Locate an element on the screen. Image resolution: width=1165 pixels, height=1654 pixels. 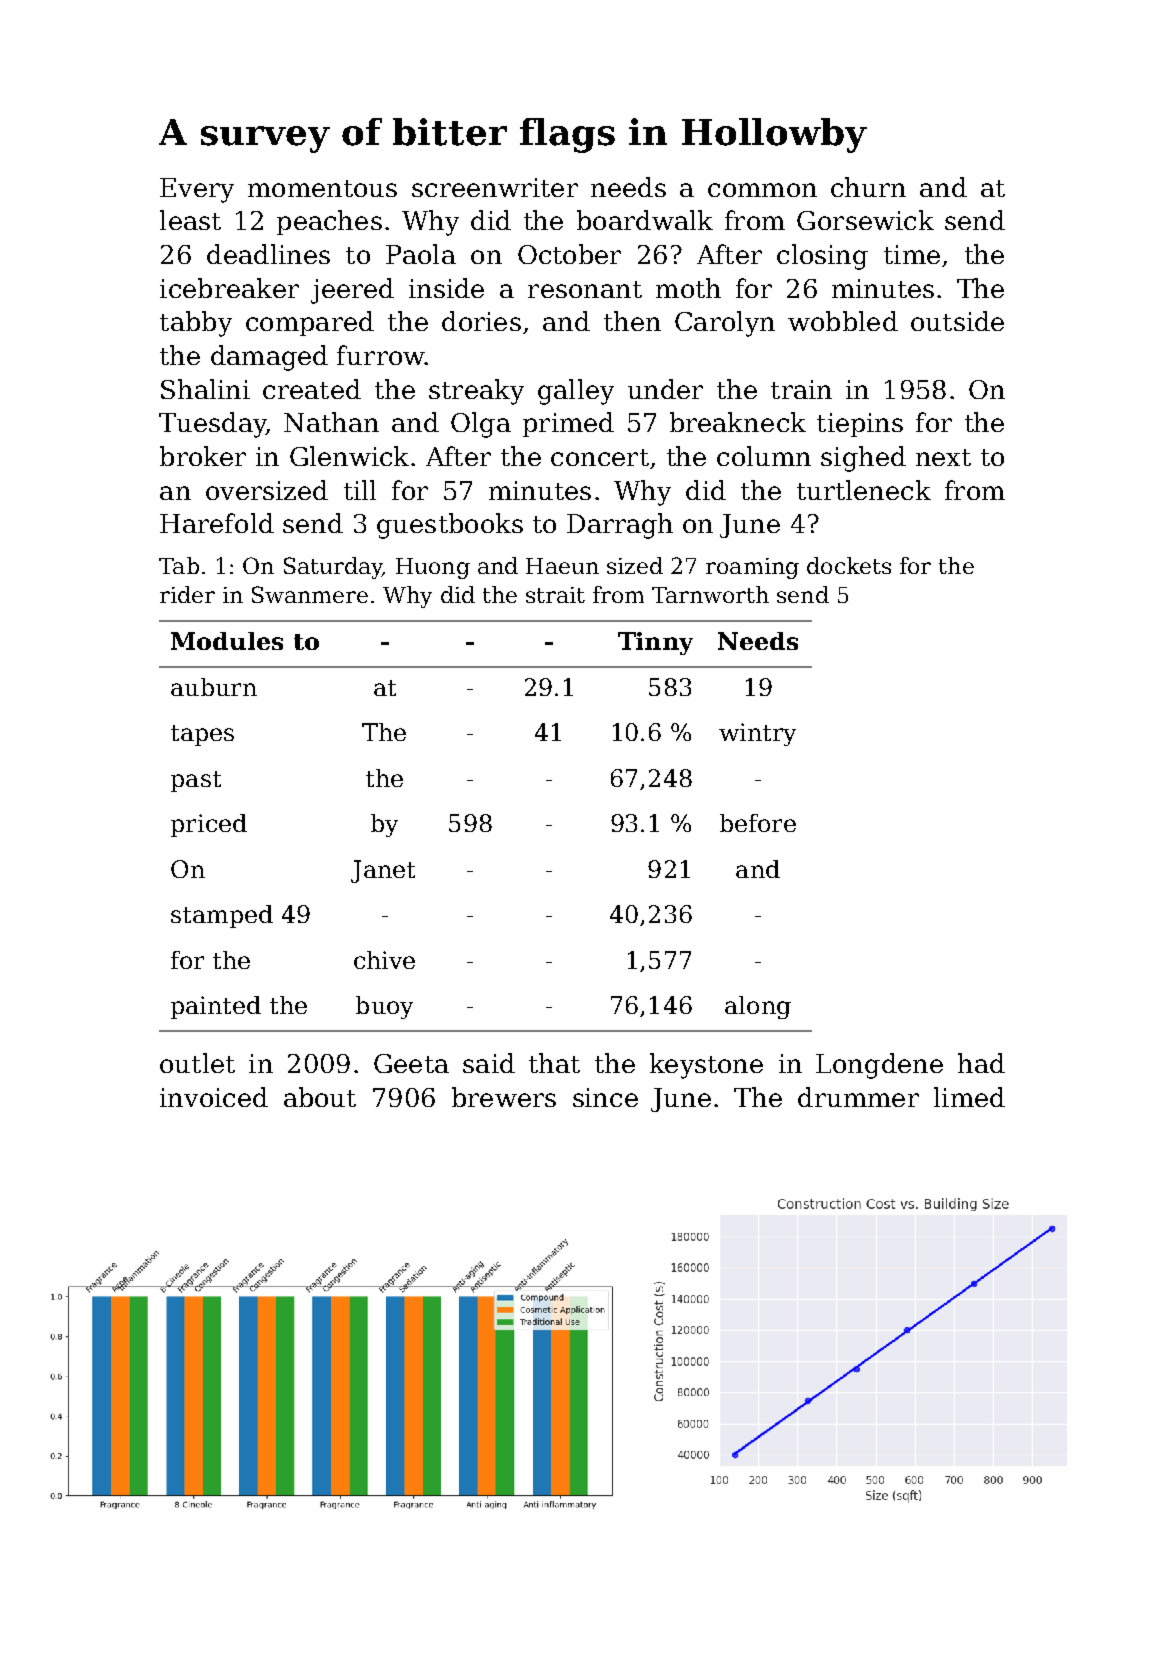
then is located at coordinates (632, 321).
